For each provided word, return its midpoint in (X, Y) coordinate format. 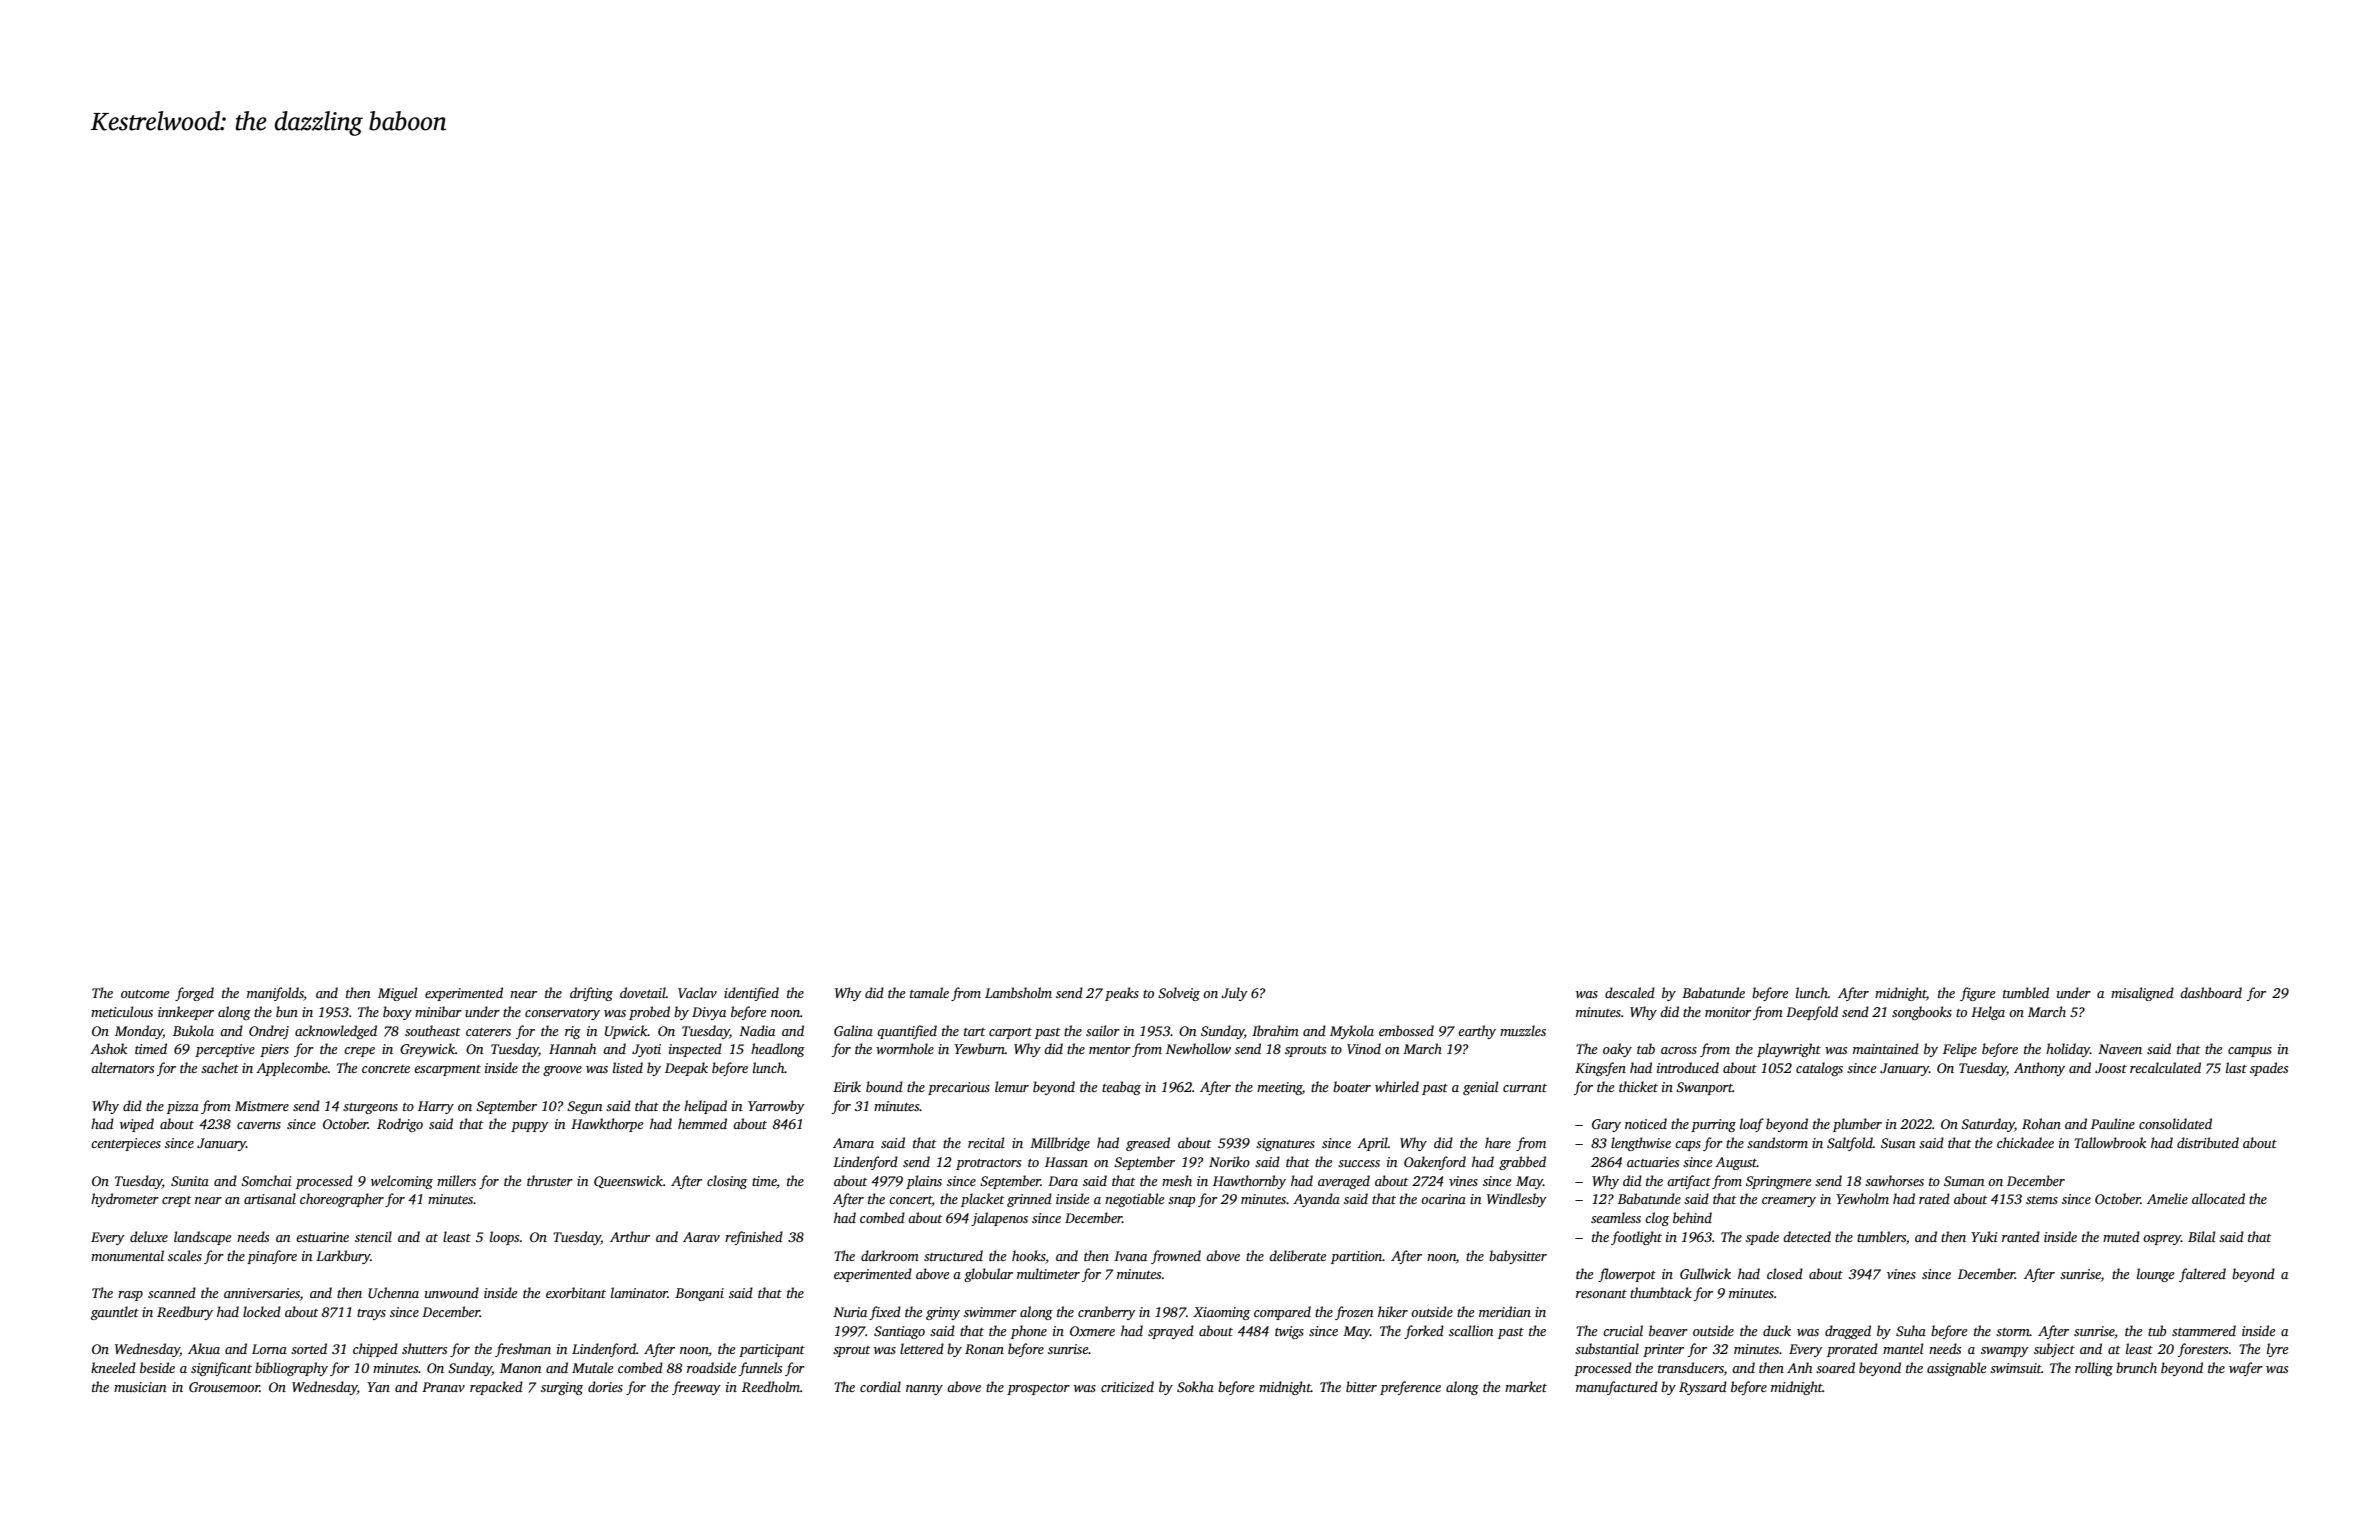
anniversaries (262, 1293)
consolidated (2175, 1123)
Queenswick (628, 1181)
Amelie (2167, 1198)
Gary (1606, 1125)
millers (456, 1180)
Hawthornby (1249, 1182)
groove (562, 1071)
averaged (1344, 1182)
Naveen (2120, 1049)
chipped (375, 1350)
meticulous (122, 1011)
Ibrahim (1275, 1030)
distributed (2208, 1142)
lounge (2156, 1275)
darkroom (890, 1255)
